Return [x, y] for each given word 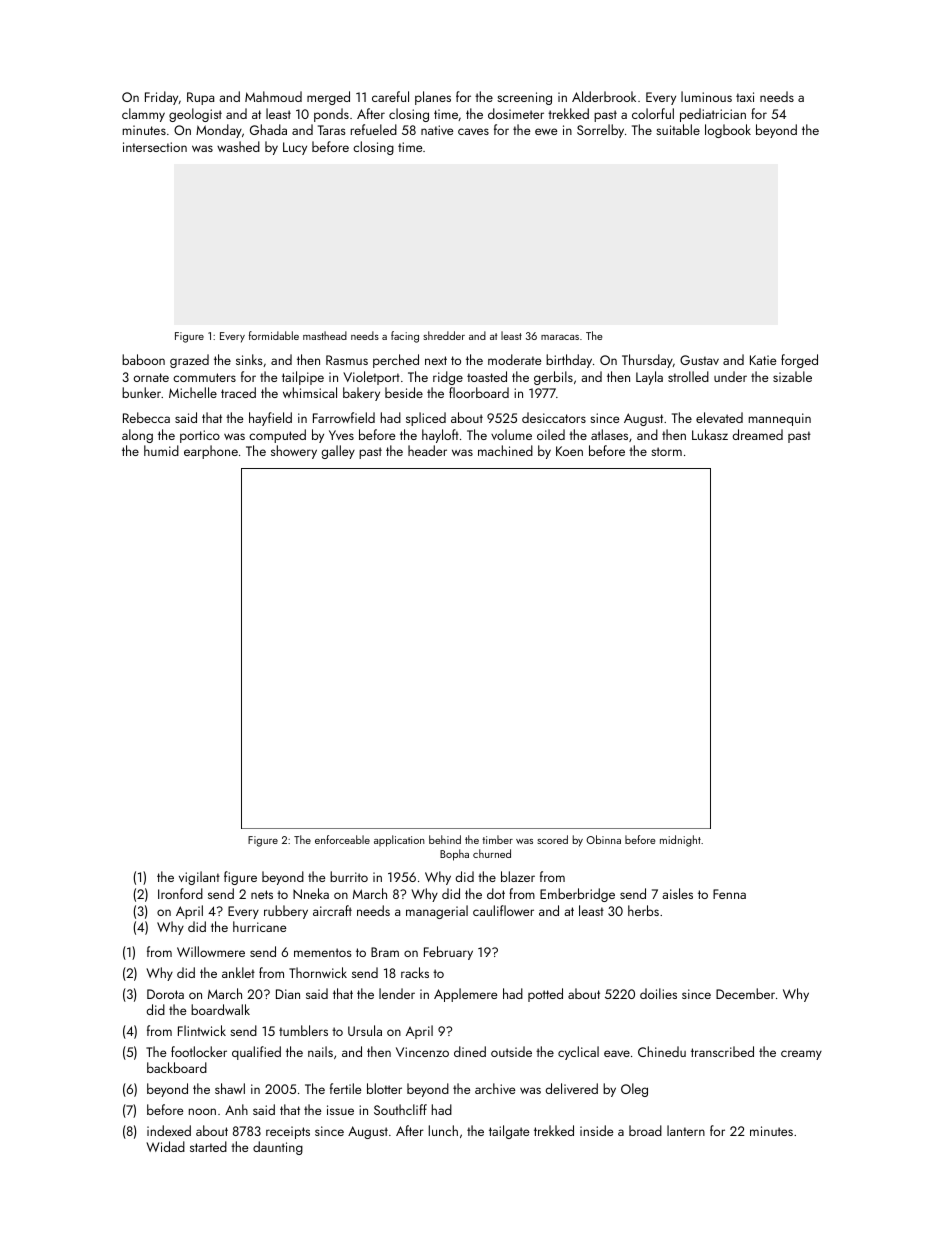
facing [405, 337]
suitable [678, 129]
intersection [155, 147]
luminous [706, 96]
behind [445, 839]
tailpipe [303, 378]
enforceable [342, 839]
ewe [546, 131]
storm [666, 451]
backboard [177, 1067]
